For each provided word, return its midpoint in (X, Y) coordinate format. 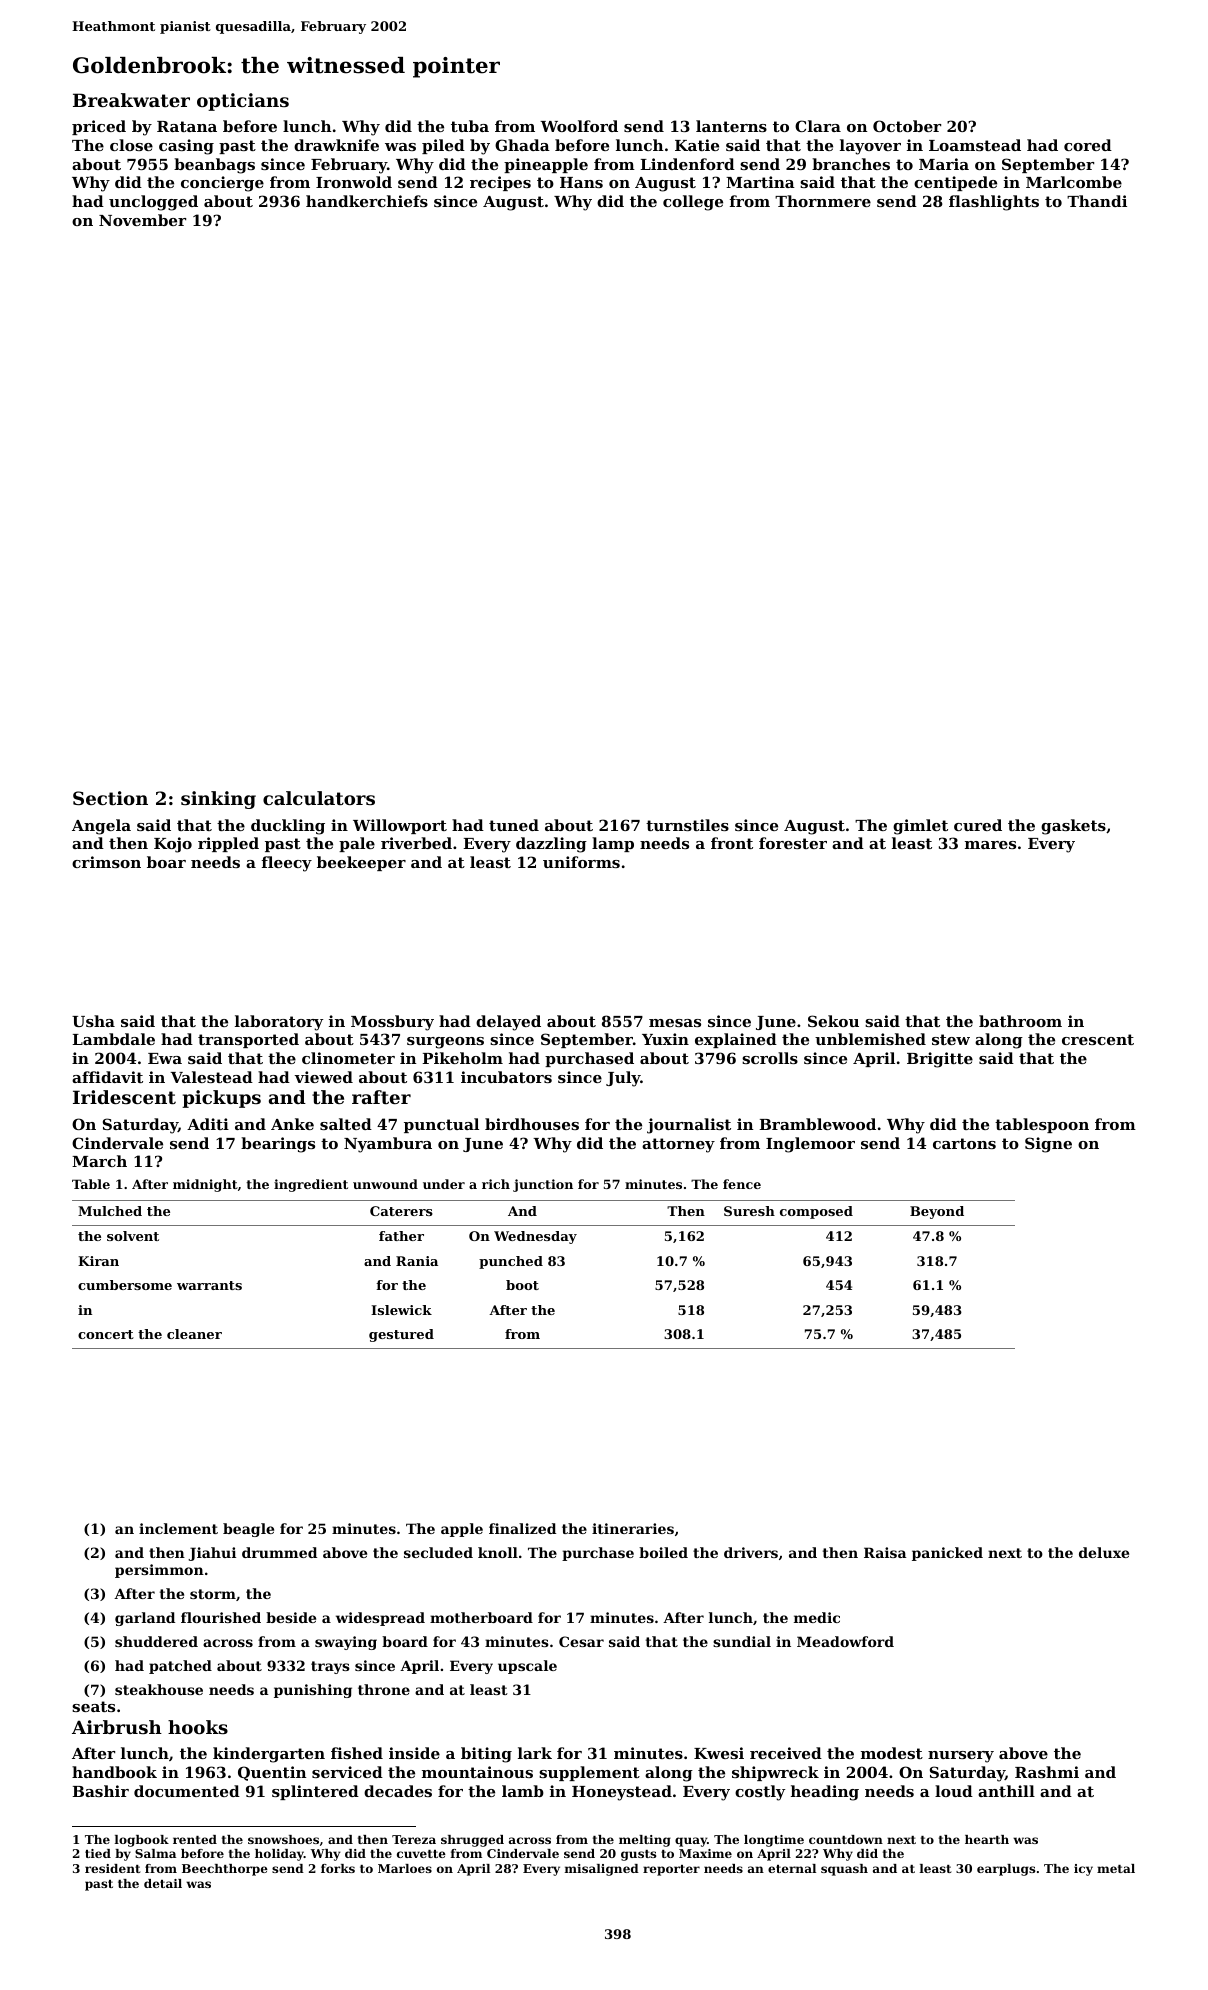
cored (1088, 145)
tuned (514, 825)
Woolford (579, 126)
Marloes (405, 1868)
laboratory (279, 1023)
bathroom (1020, 1021)
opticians (243, 102)
